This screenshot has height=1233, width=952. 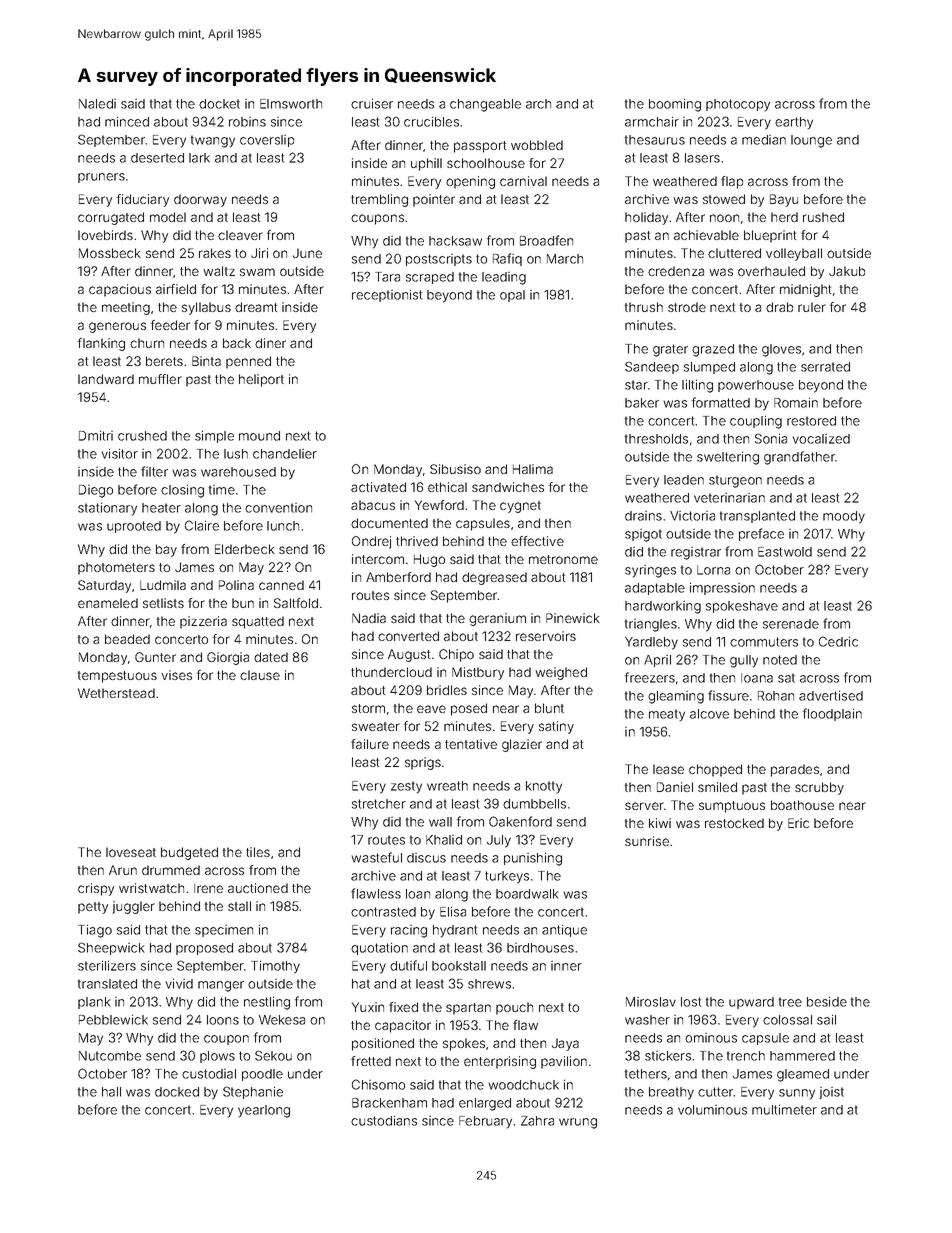 What do you see at coordinates (819, 788) in the screenshot?
I see `scrubby` at bounding box center [819, 788].
